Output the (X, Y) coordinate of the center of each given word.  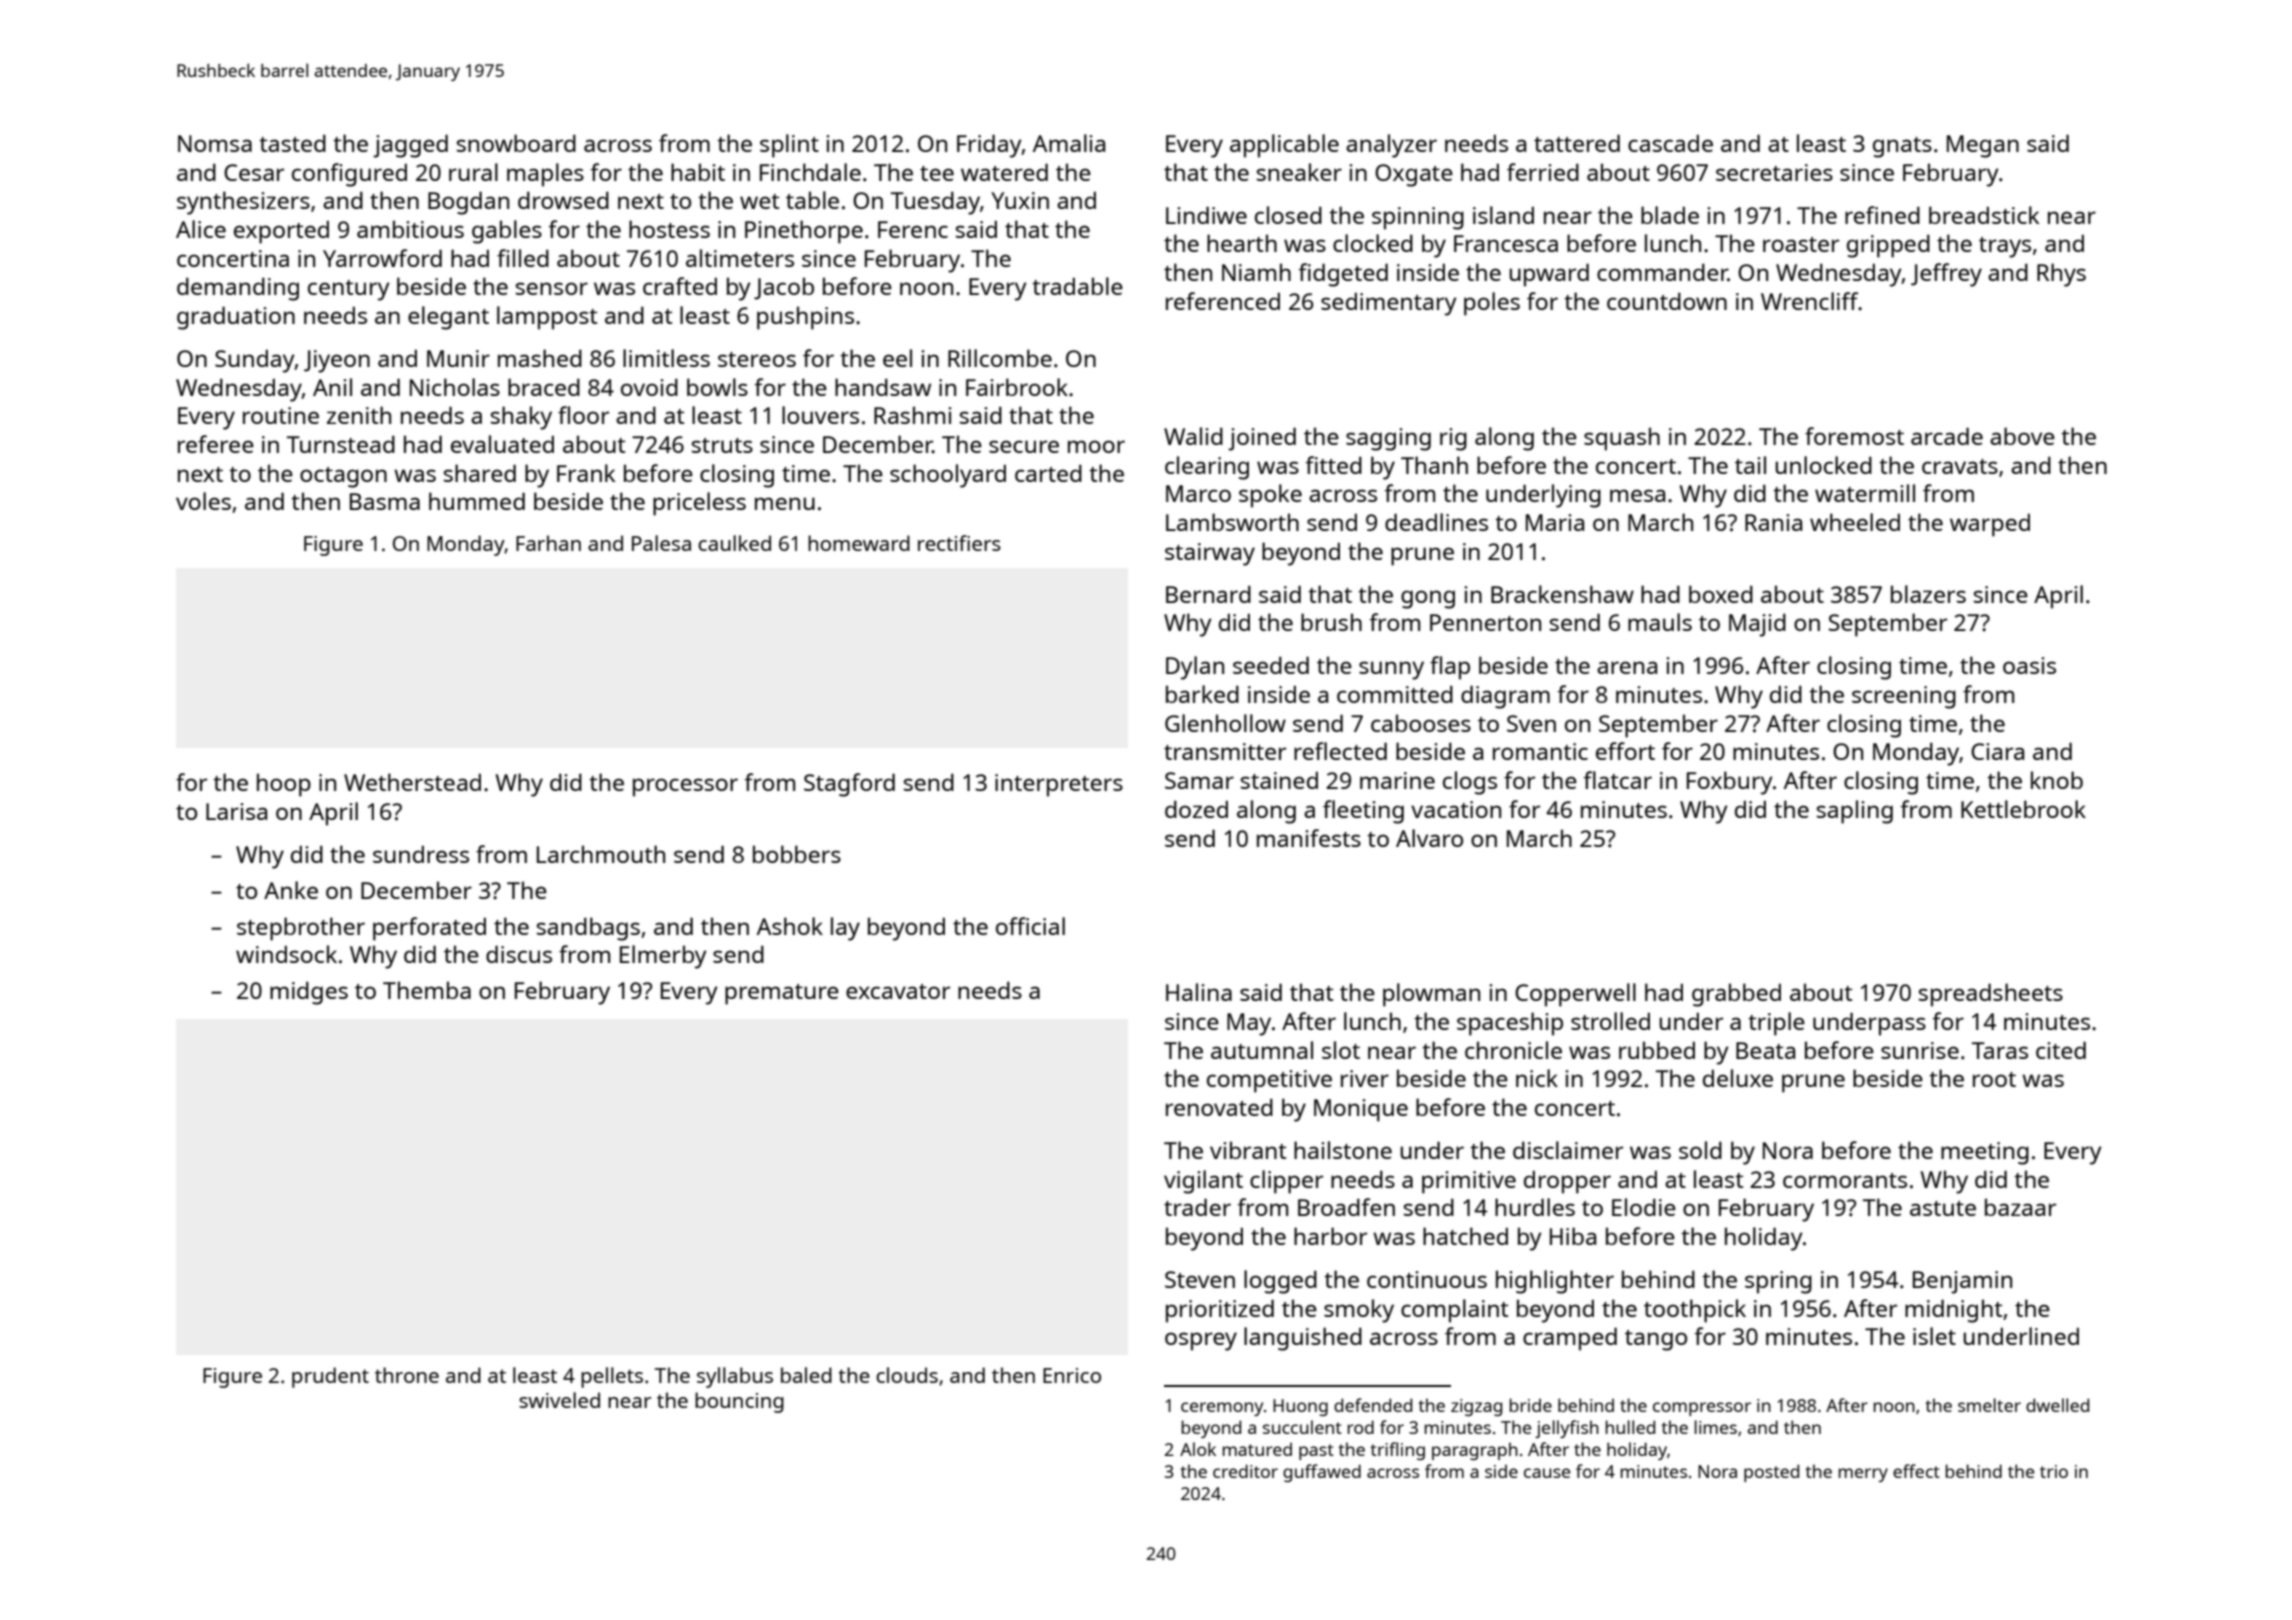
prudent (330, 1377)
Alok (1198, 1449)
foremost (1854, 436)
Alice (201, 229)
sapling (1855, 812)
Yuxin (1020, 200)
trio (2054, 1471)
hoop (284, 785)
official (1030, 926)
